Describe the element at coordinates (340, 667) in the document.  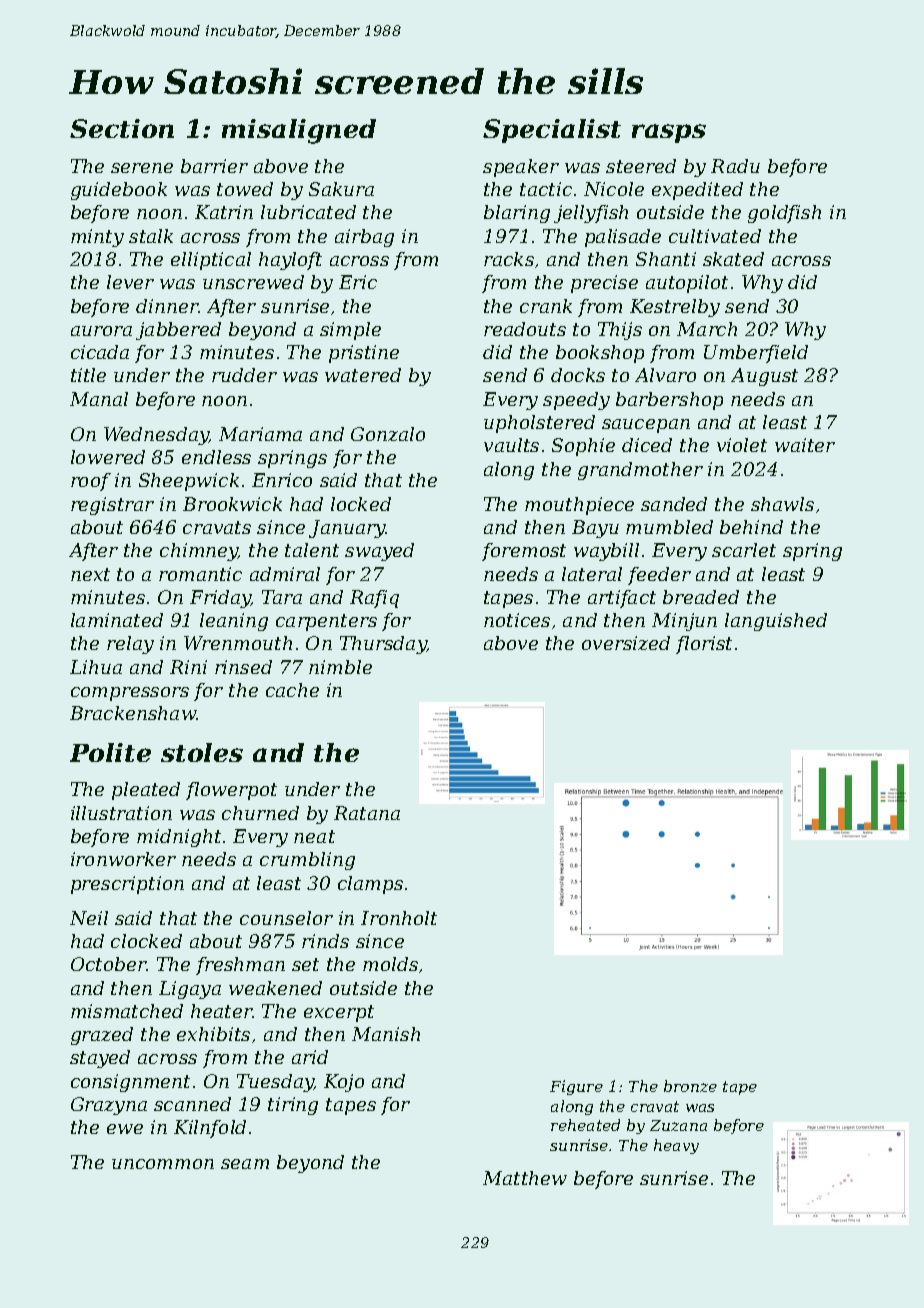
I see `nimble` at that location.
